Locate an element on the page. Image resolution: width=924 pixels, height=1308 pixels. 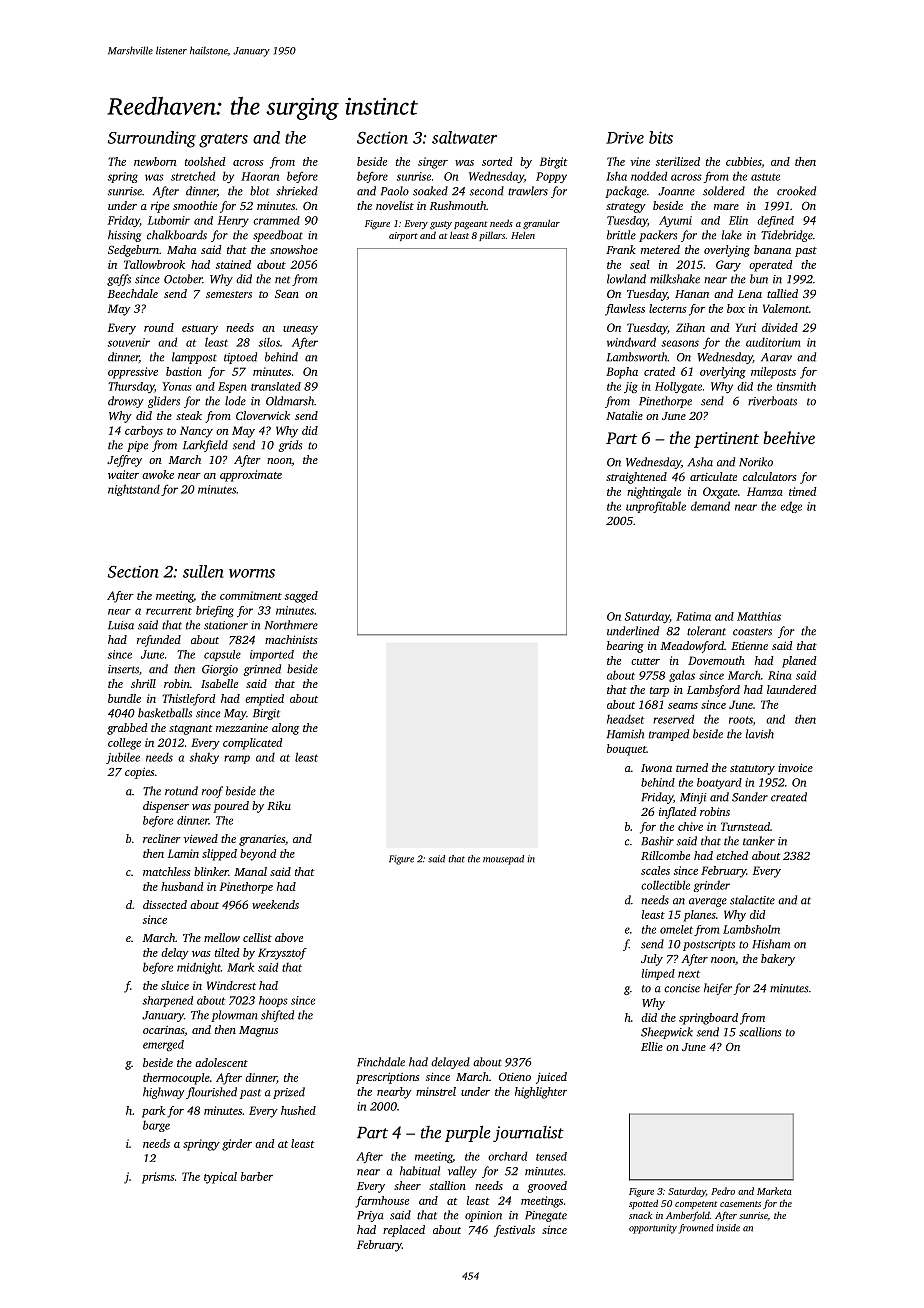
replaced is located at coordinates (404, 1231).
